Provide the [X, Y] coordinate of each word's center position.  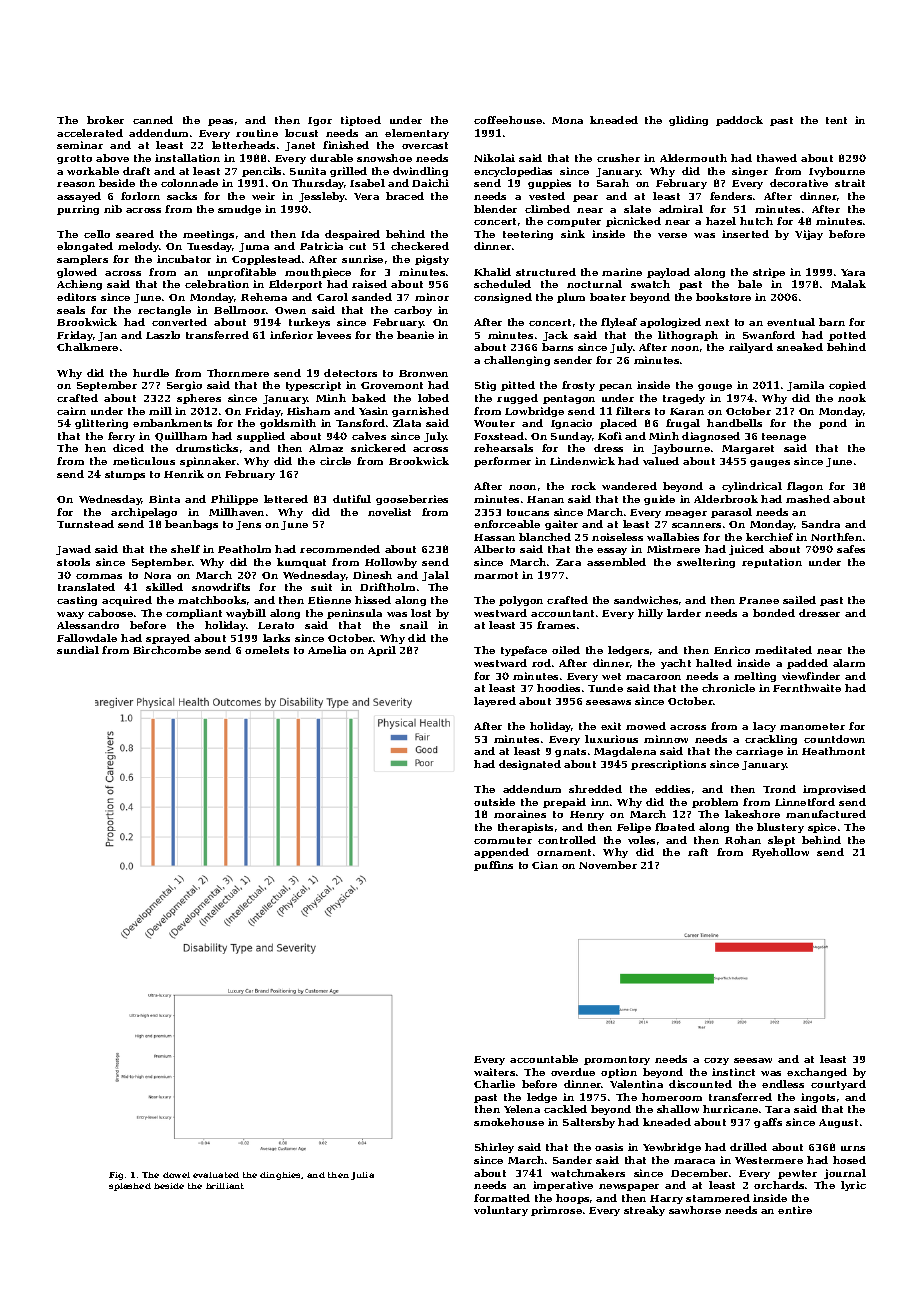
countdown [834, 739]
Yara [853, 272]
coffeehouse [508, 120]
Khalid [492, 272]
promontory [617, 1060]
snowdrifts [221, 587]
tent [836, 120]
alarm [849, 663]
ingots [818, 1098]
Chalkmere [87, 347]
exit [611, 726]
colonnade [189, 183]
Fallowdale [87, 638]
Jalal [435, 576]
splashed [130, 1187]
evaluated [216, 1175]
